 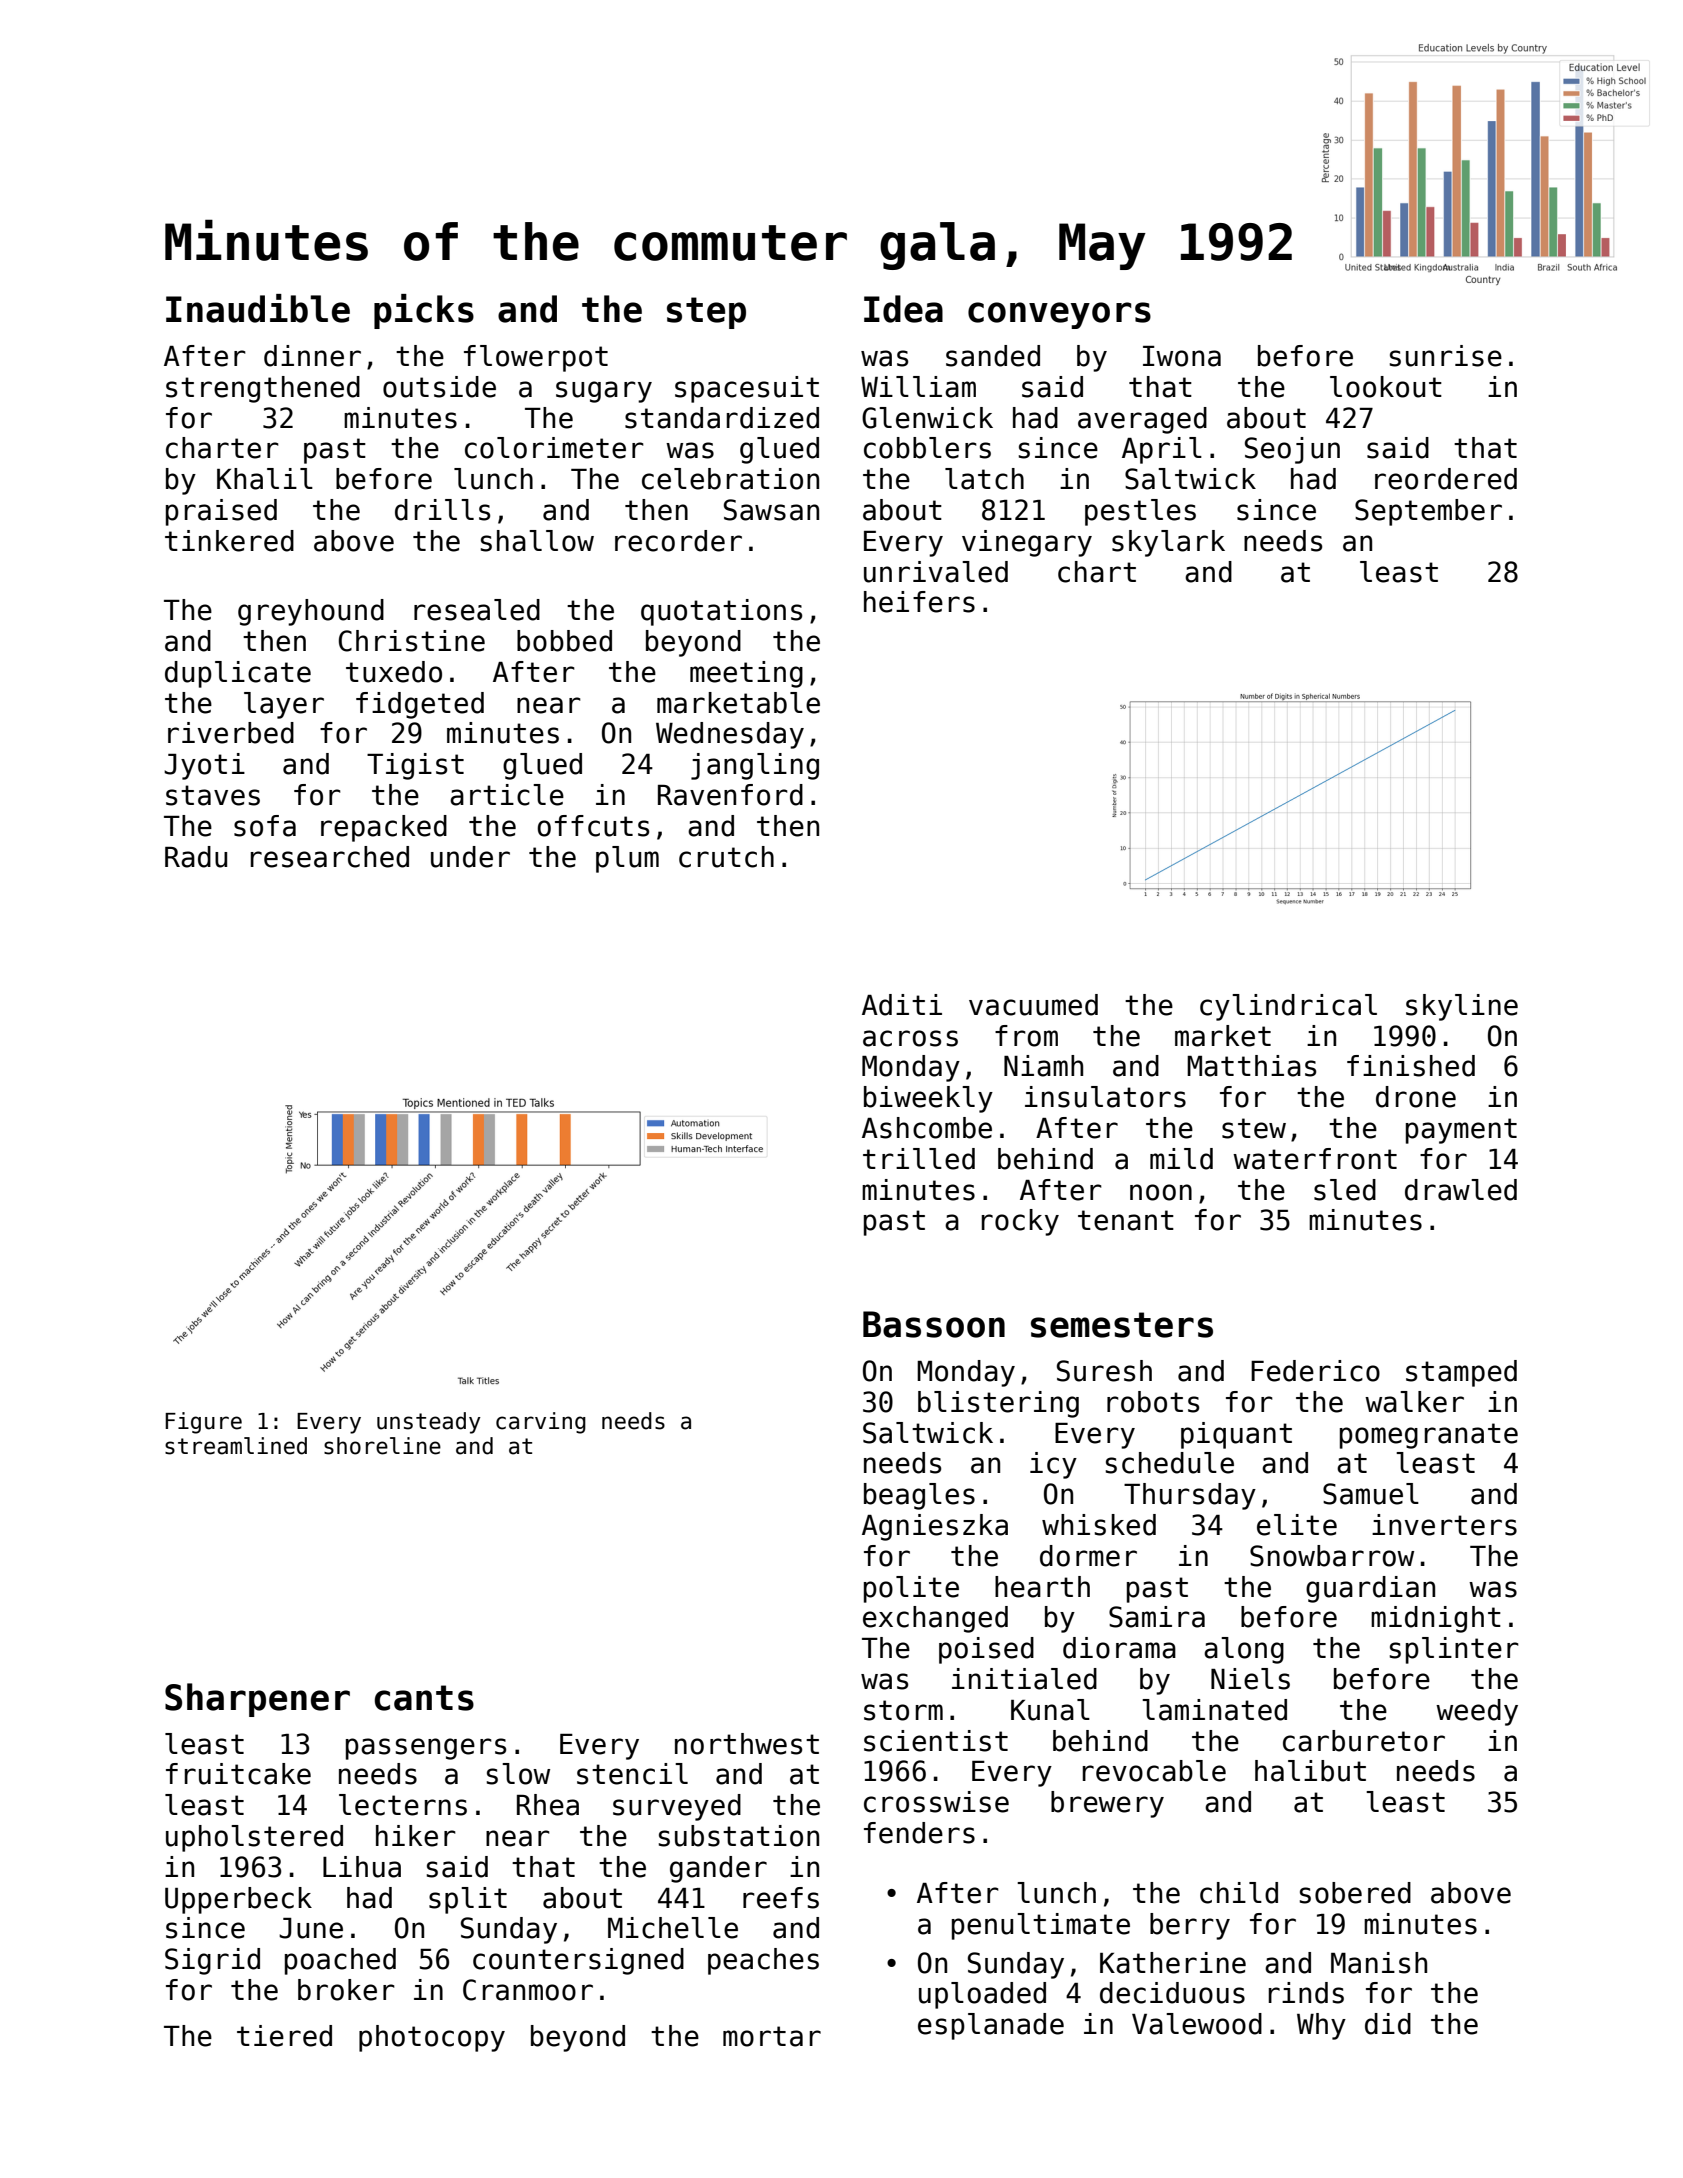 What do you see at coordinates (477, 610) in the screenshot?
I see `resealed` at bounding box center [477, 610].
